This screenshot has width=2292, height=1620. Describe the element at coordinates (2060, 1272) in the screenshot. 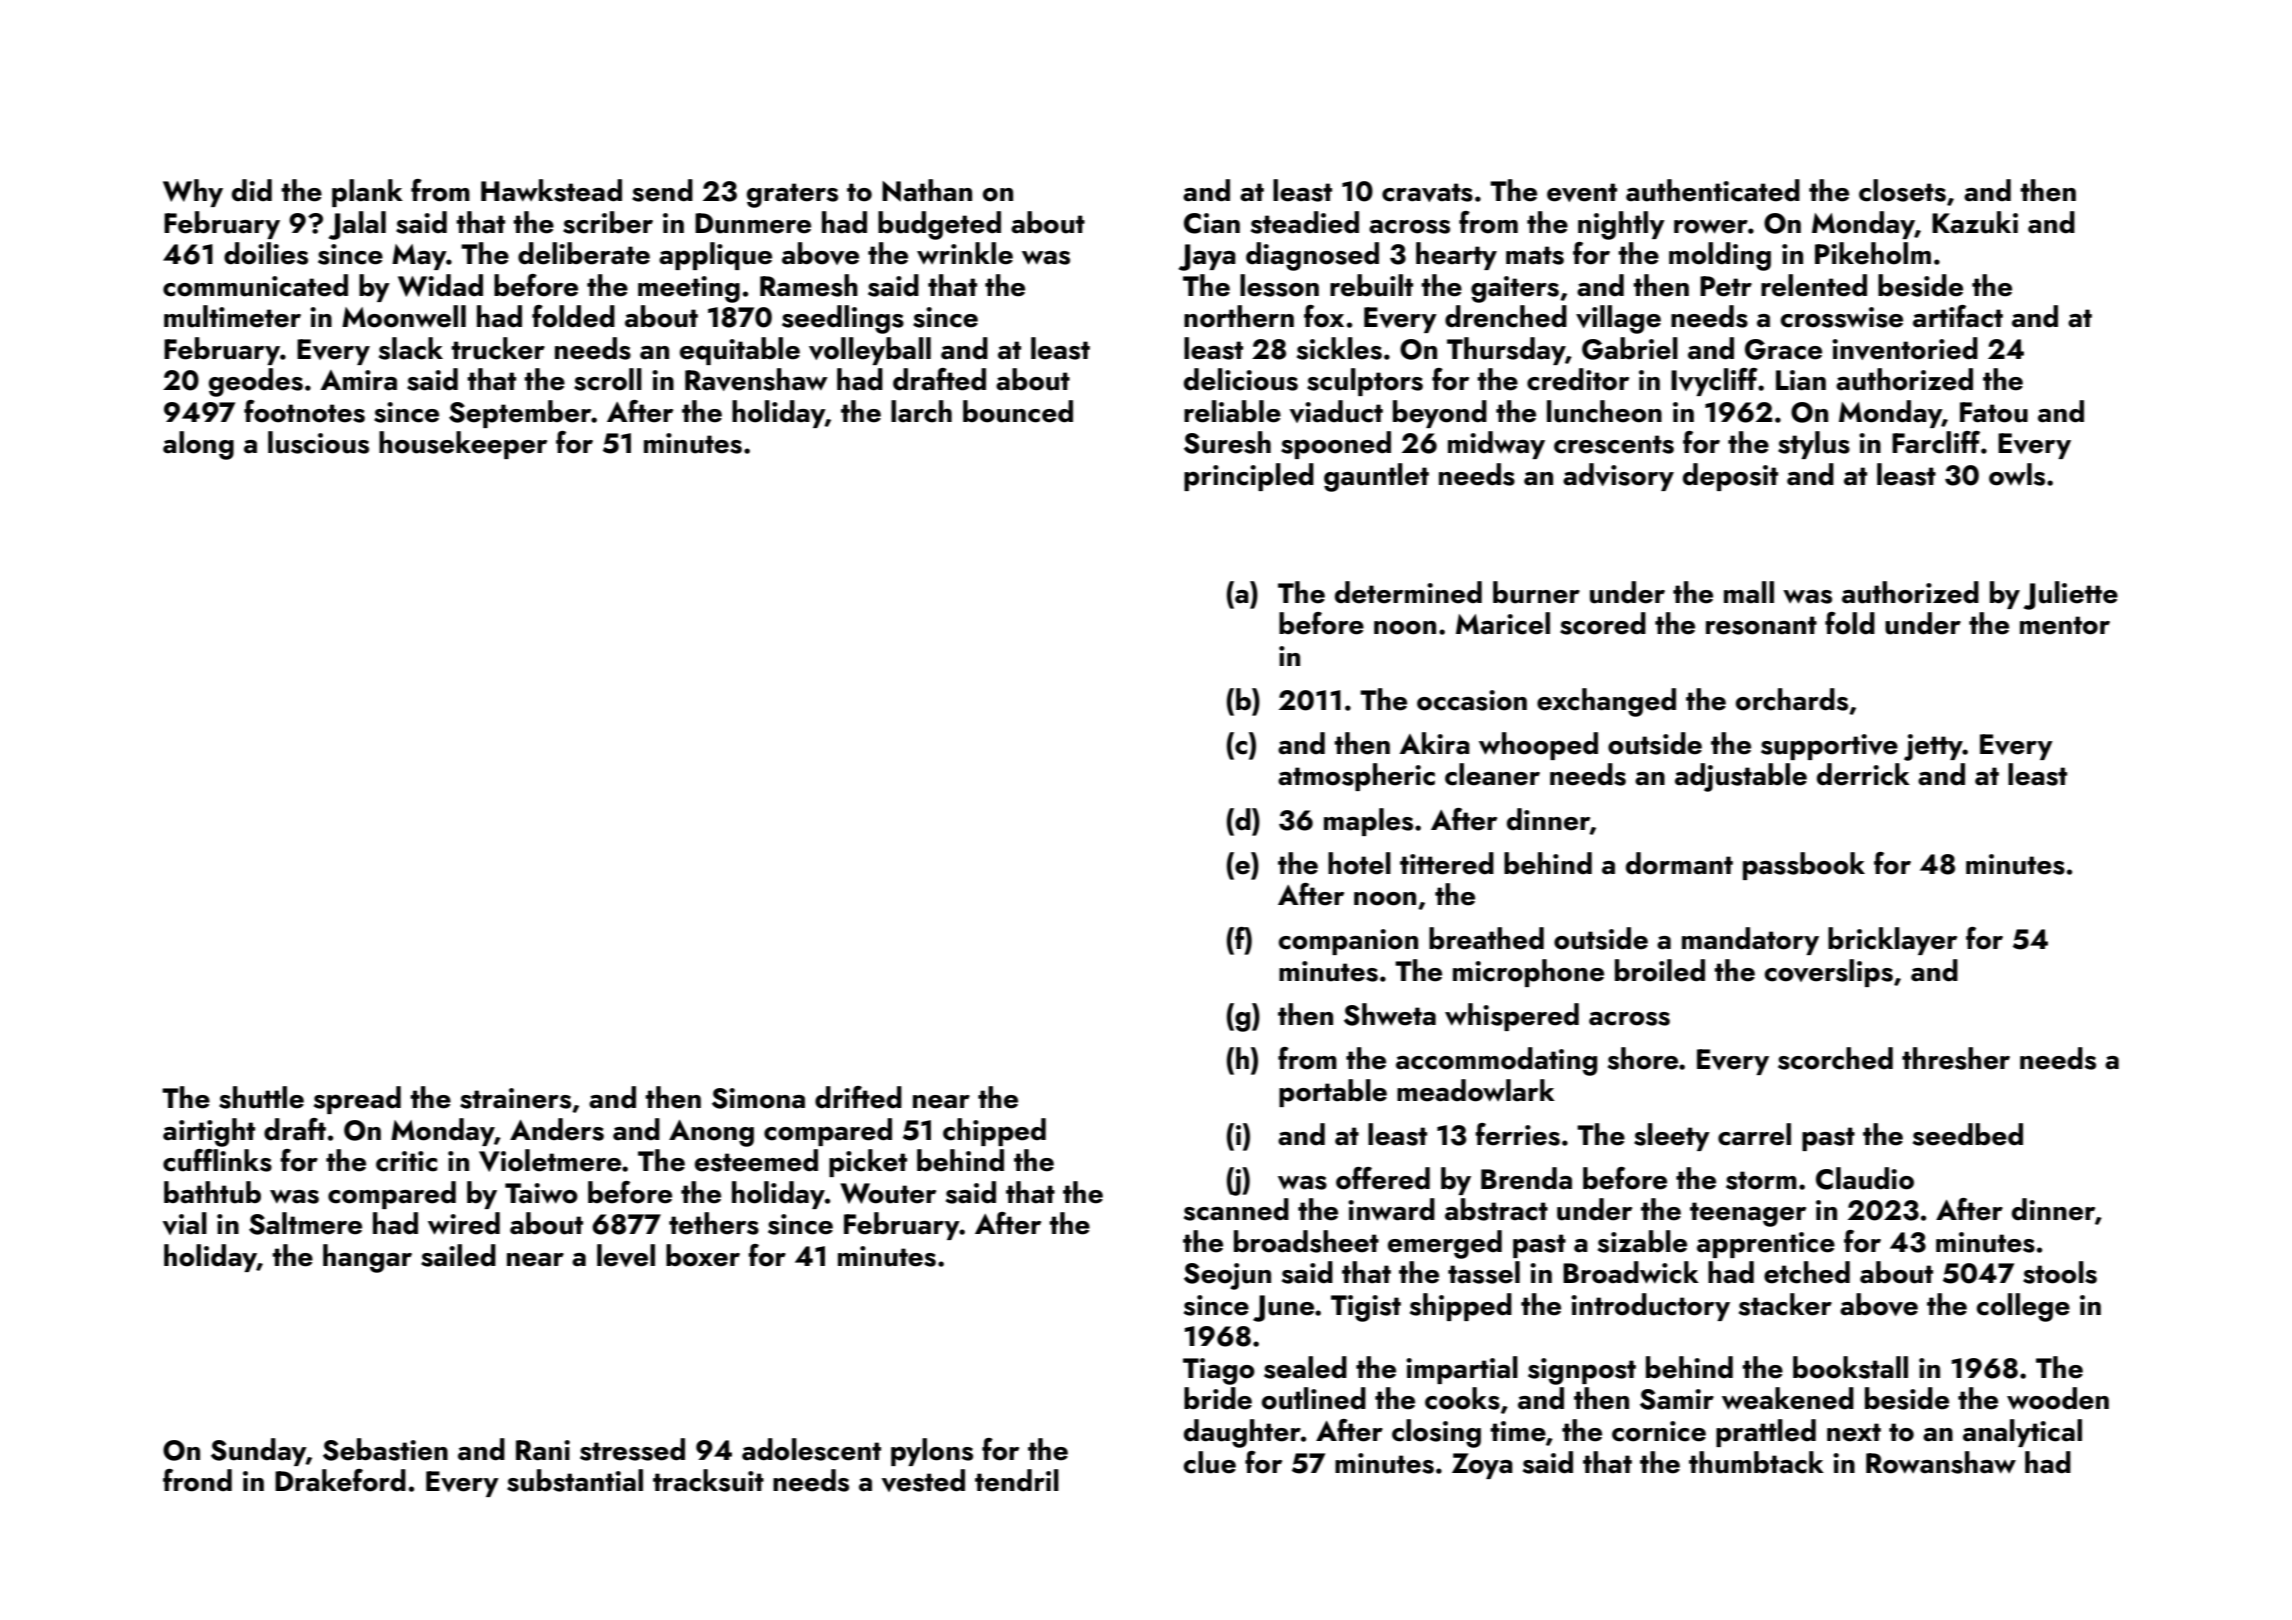

I see `stools` at that location.
